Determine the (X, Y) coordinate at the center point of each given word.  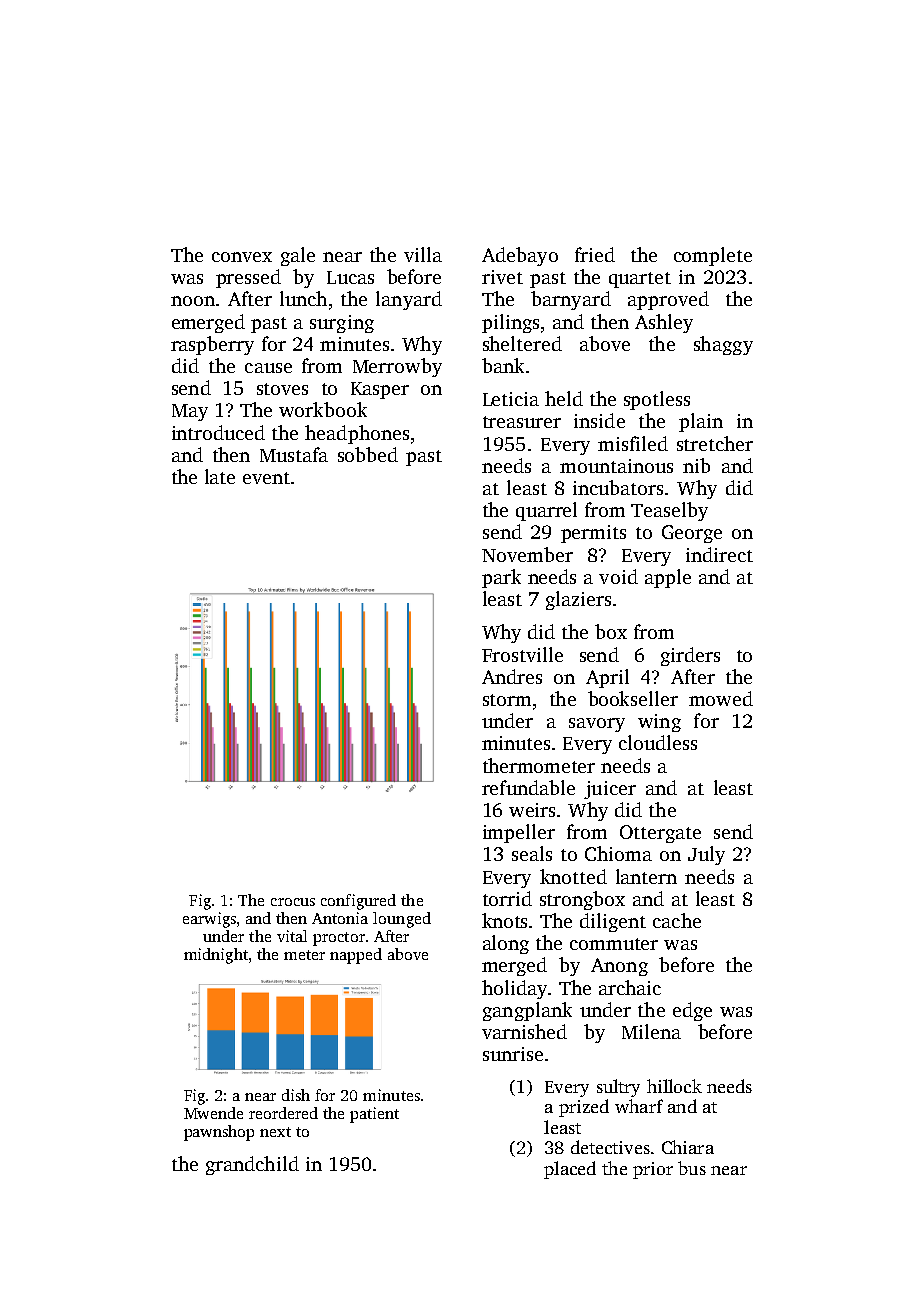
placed (570, 1170)
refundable (528, 787)
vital (292, 936)
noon (193, 301)
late (220, 476)
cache (677, 920)
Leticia (511, 399)
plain (701, 422)
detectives (610, 1147)
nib (696, 465)
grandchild (252, 1165)
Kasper (380, 390)
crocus (293, 902)
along (506, 944)
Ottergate (660, 834)
